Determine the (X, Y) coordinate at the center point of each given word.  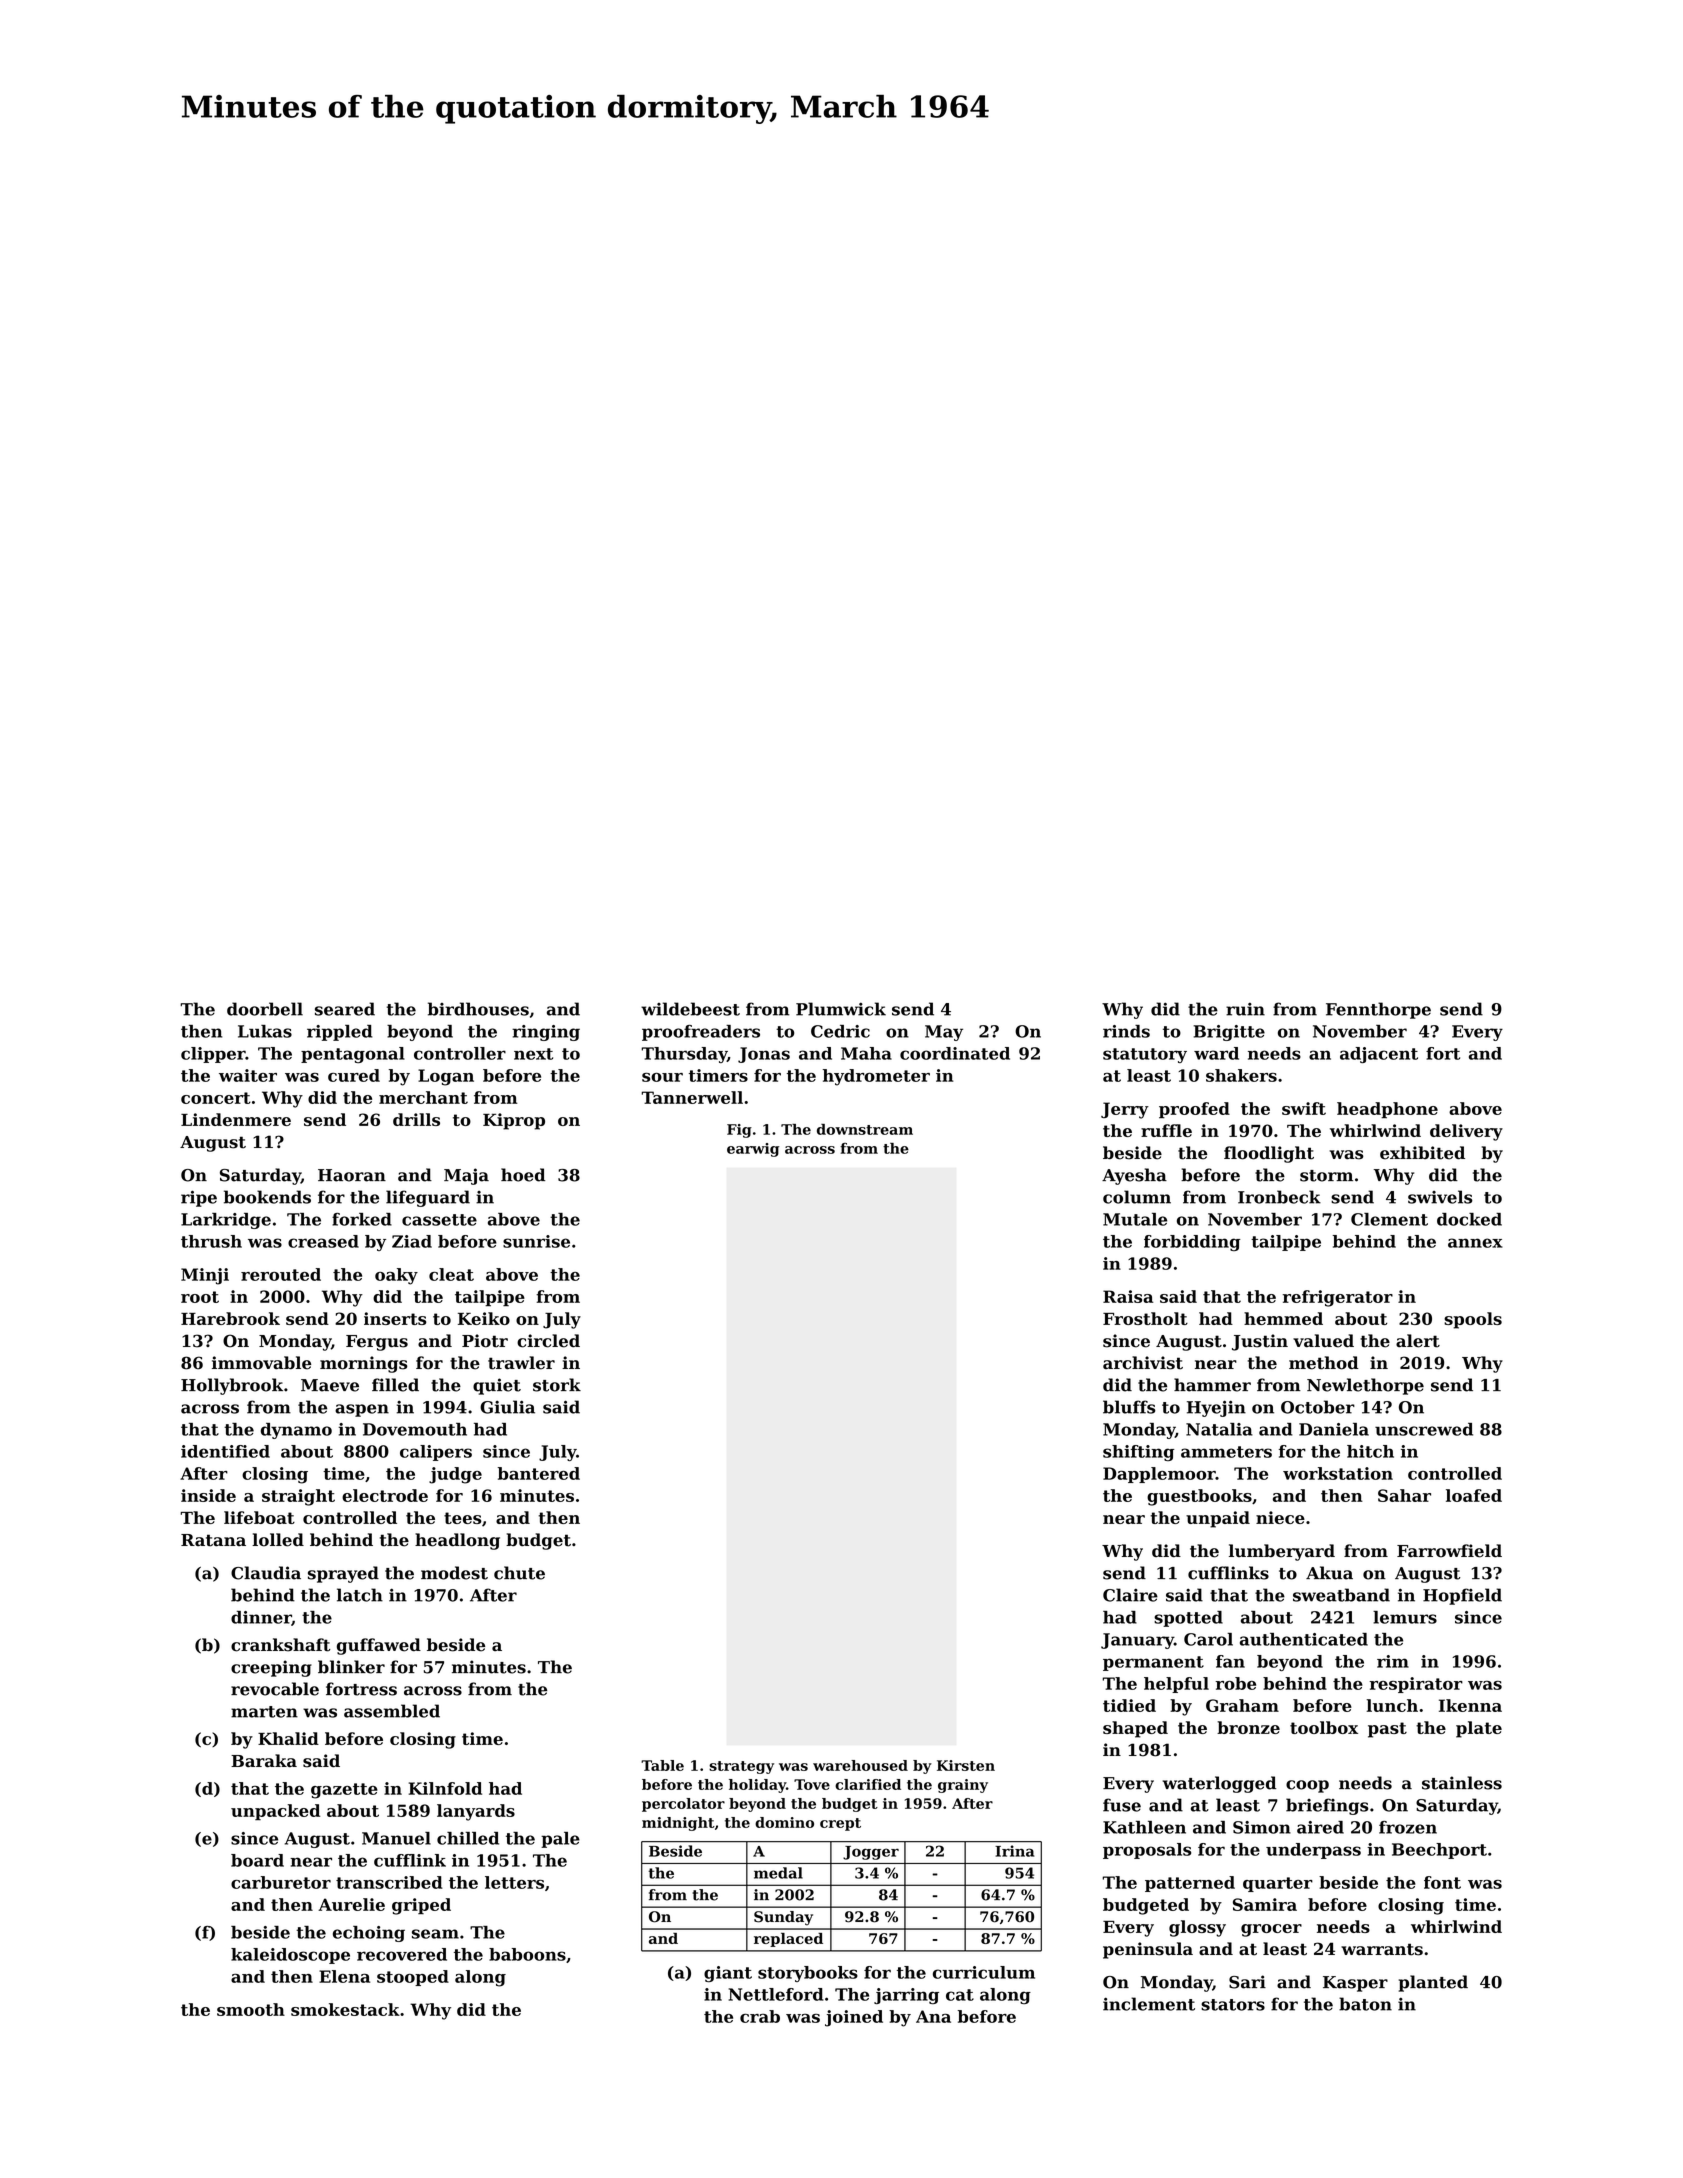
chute (519, 1573)
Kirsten (966, 1765)
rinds (1126, 1031)
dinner (261, 1617)
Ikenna (1470, 1705)
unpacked (275, 1812)
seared (345, 1009)
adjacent (1379, 1055)
